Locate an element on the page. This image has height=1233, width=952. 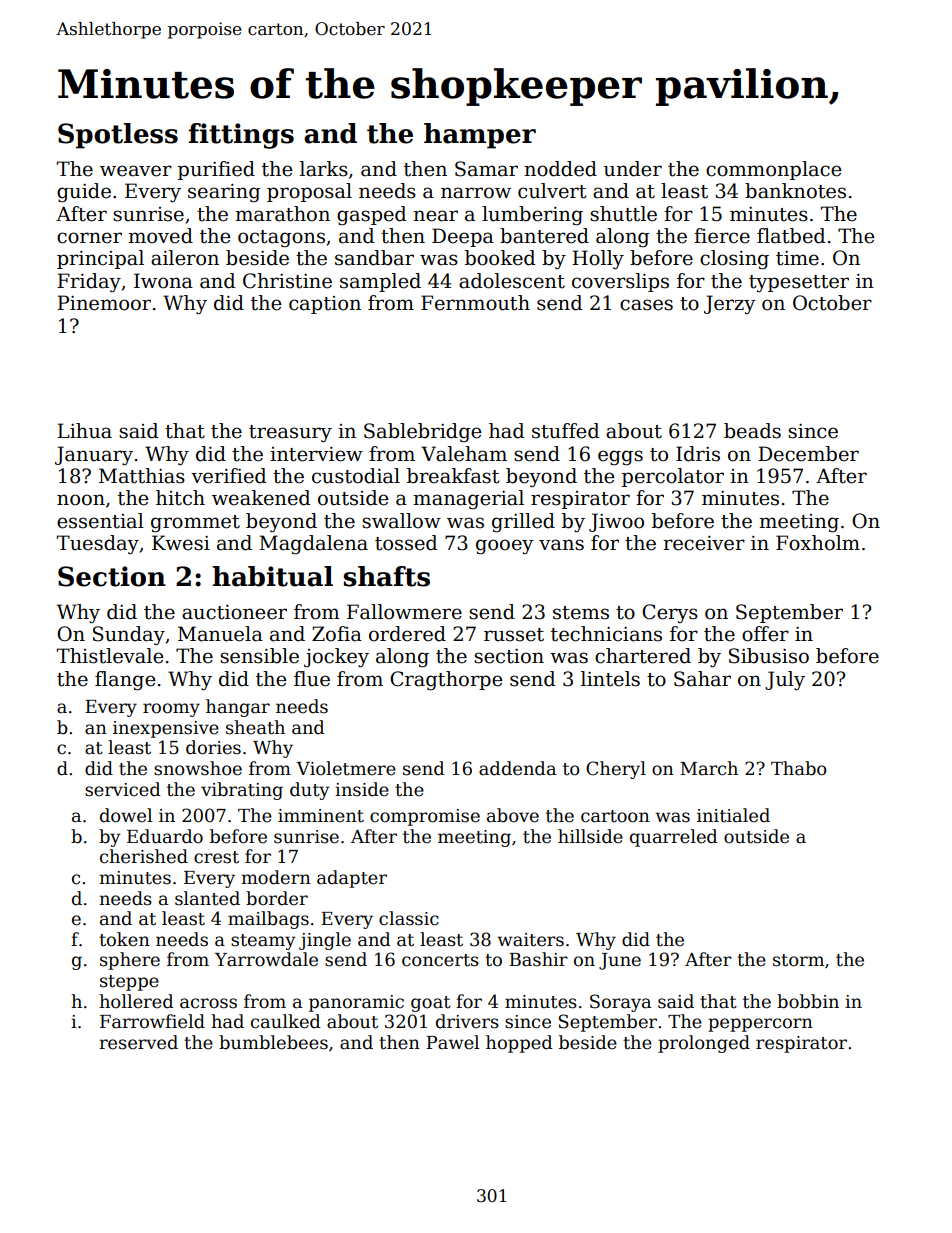
banknotes is located at coordinates (795, 191).
